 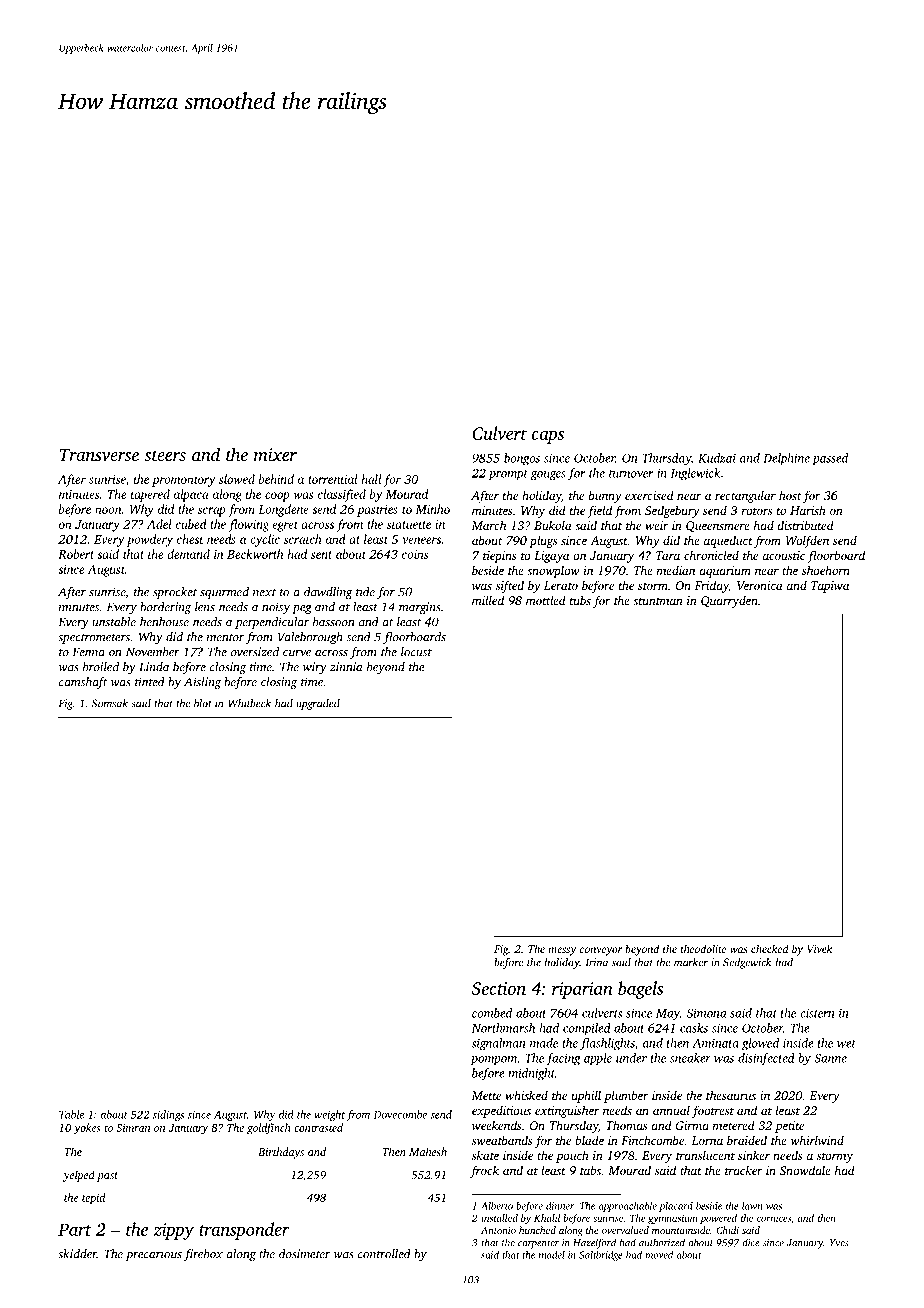 What do you see at coordinates (562, 951) in the screenshot?
I see `messy` at bounding box center [562, 951].
